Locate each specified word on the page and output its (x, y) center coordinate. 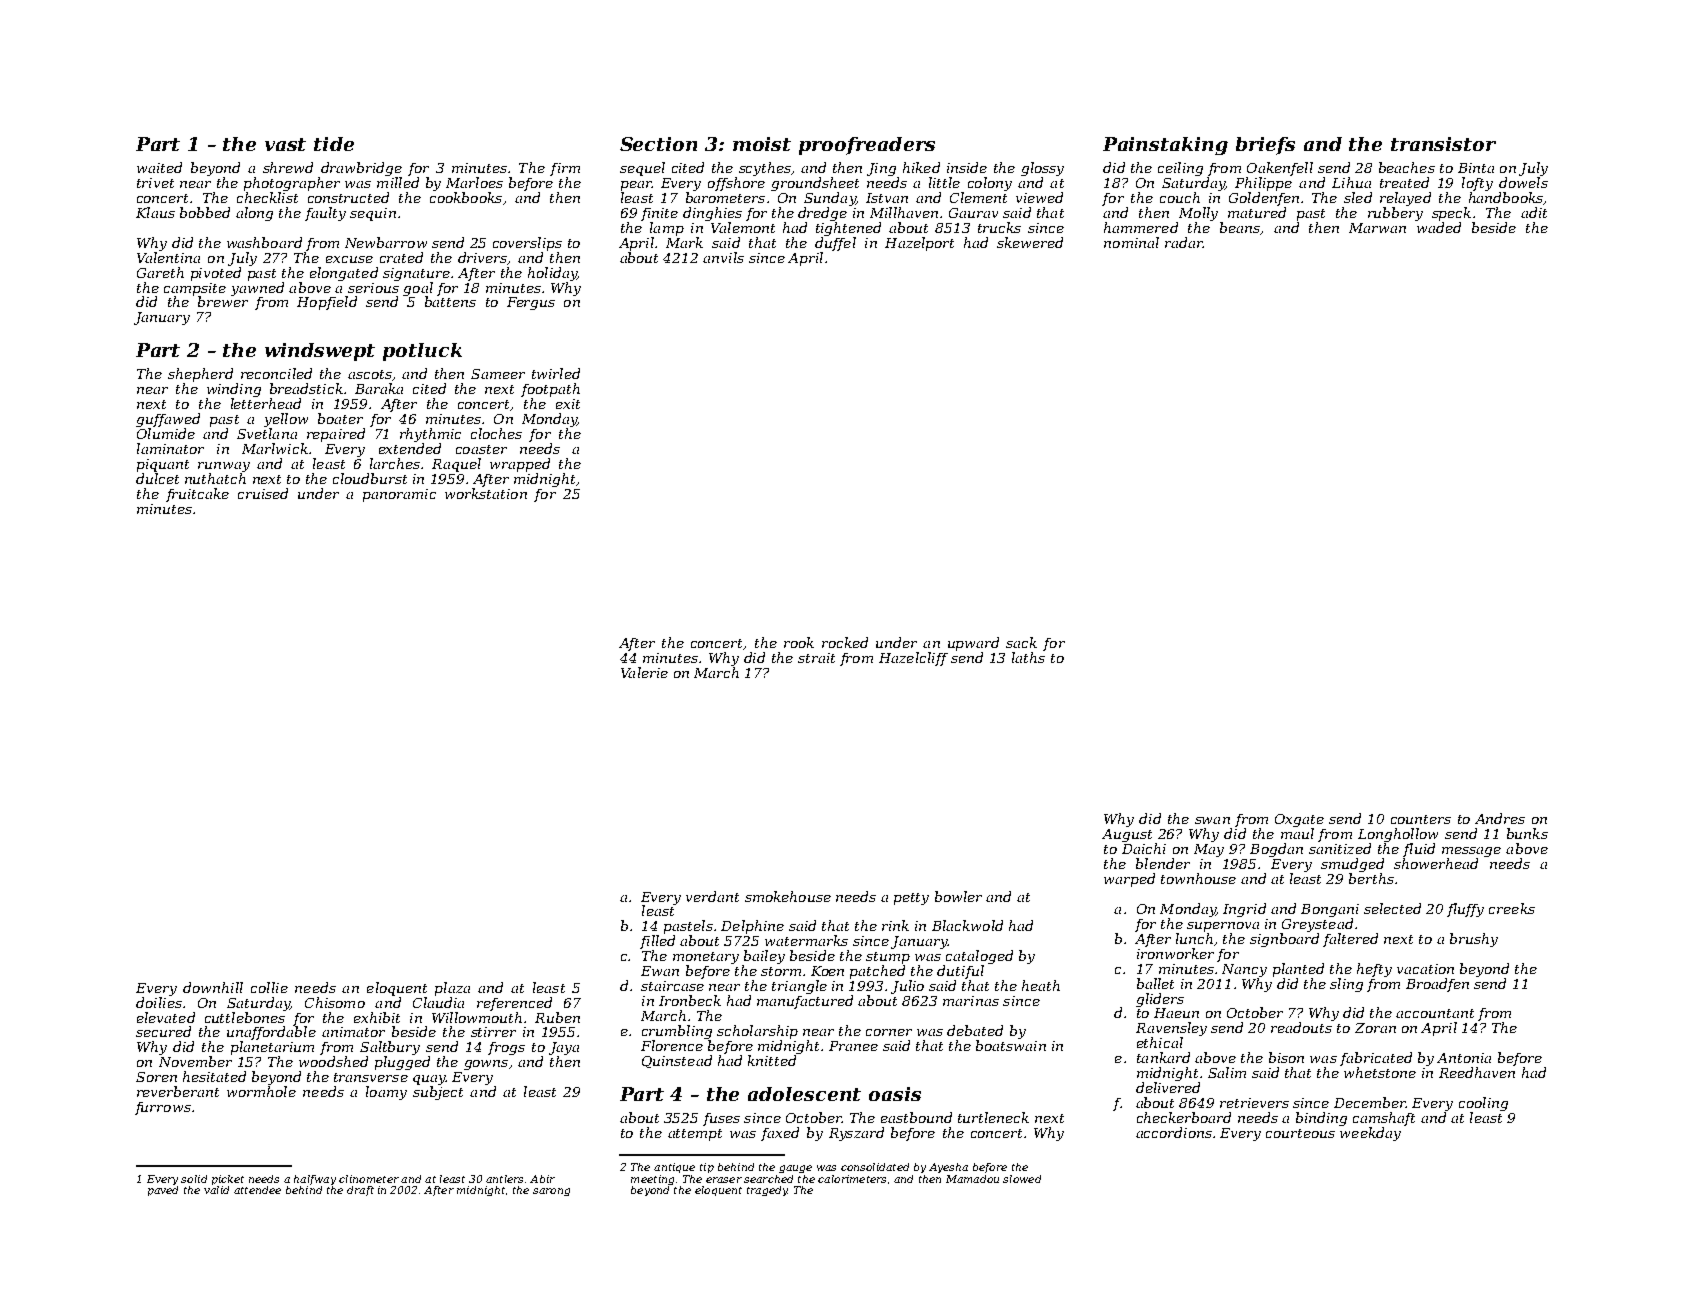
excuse (349, 259)
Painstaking (1165, 146)
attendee (257, 1190)
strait (816, 658)
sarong (551, 1192)
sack (1021, 642)
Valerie (644, 672)
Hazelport (919, 244)
